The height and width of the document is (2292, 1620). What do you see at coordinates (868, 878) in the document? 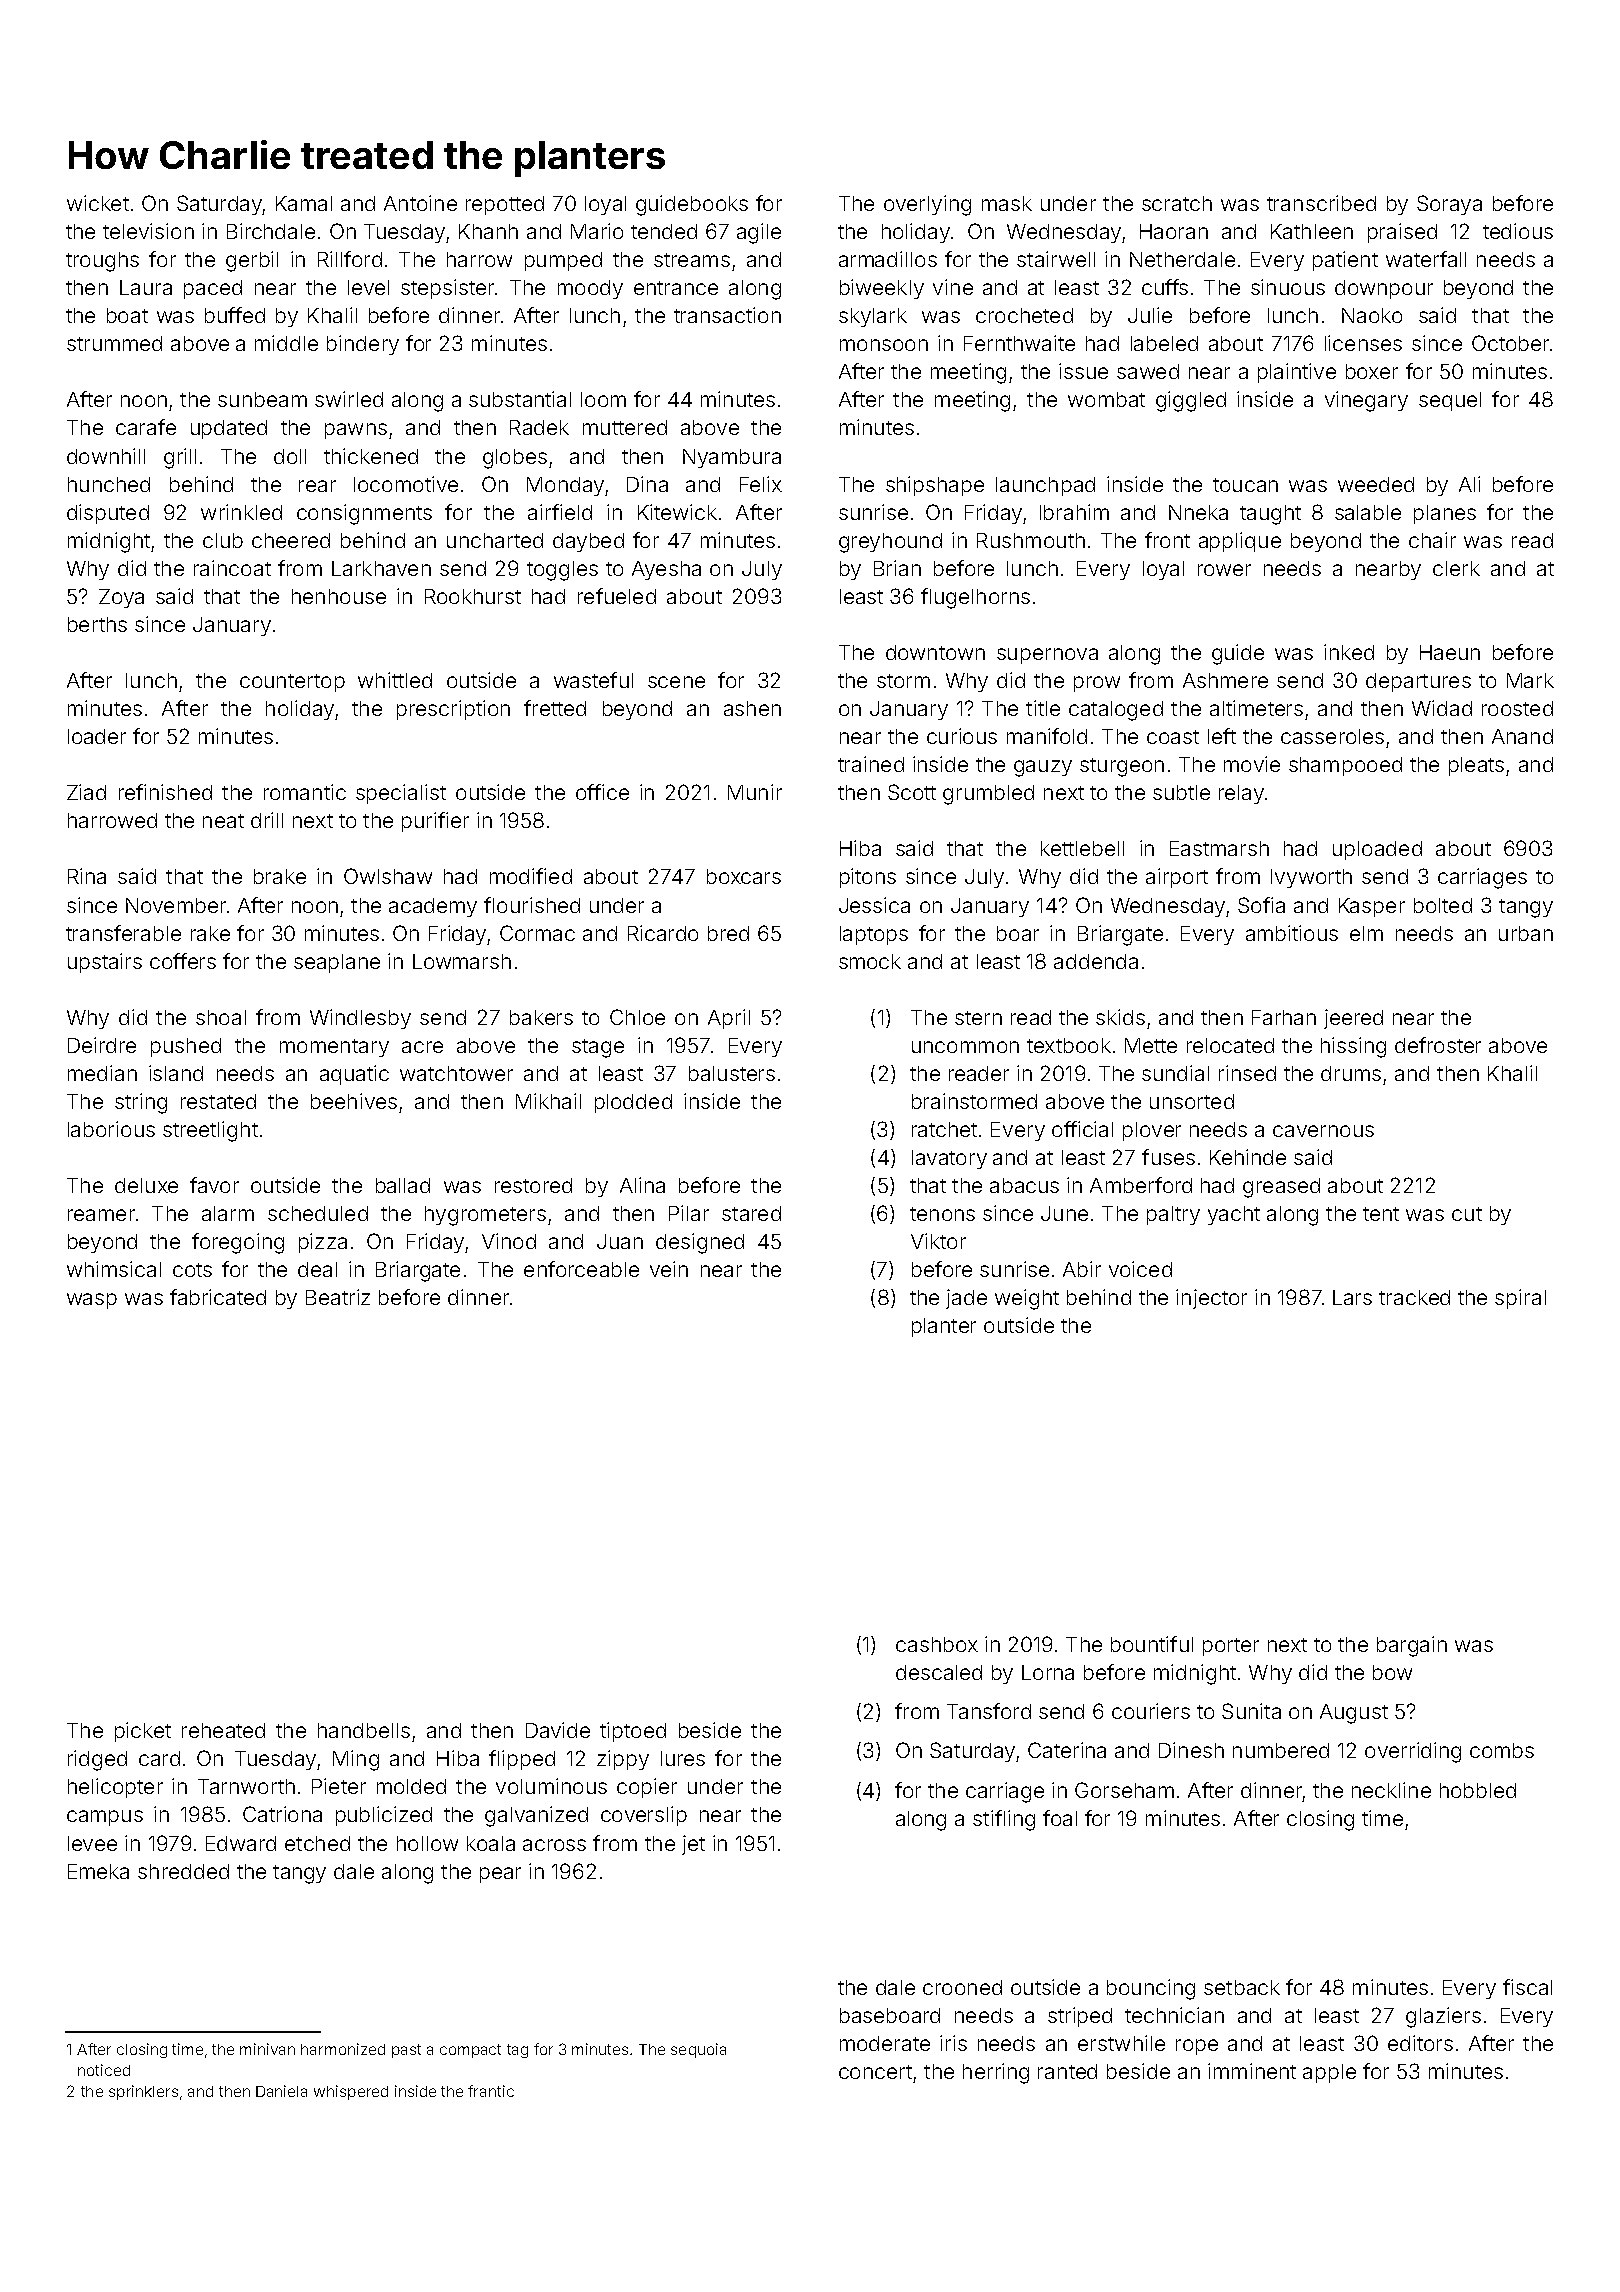
I see `pitons` at bounding box center [868, 878].
